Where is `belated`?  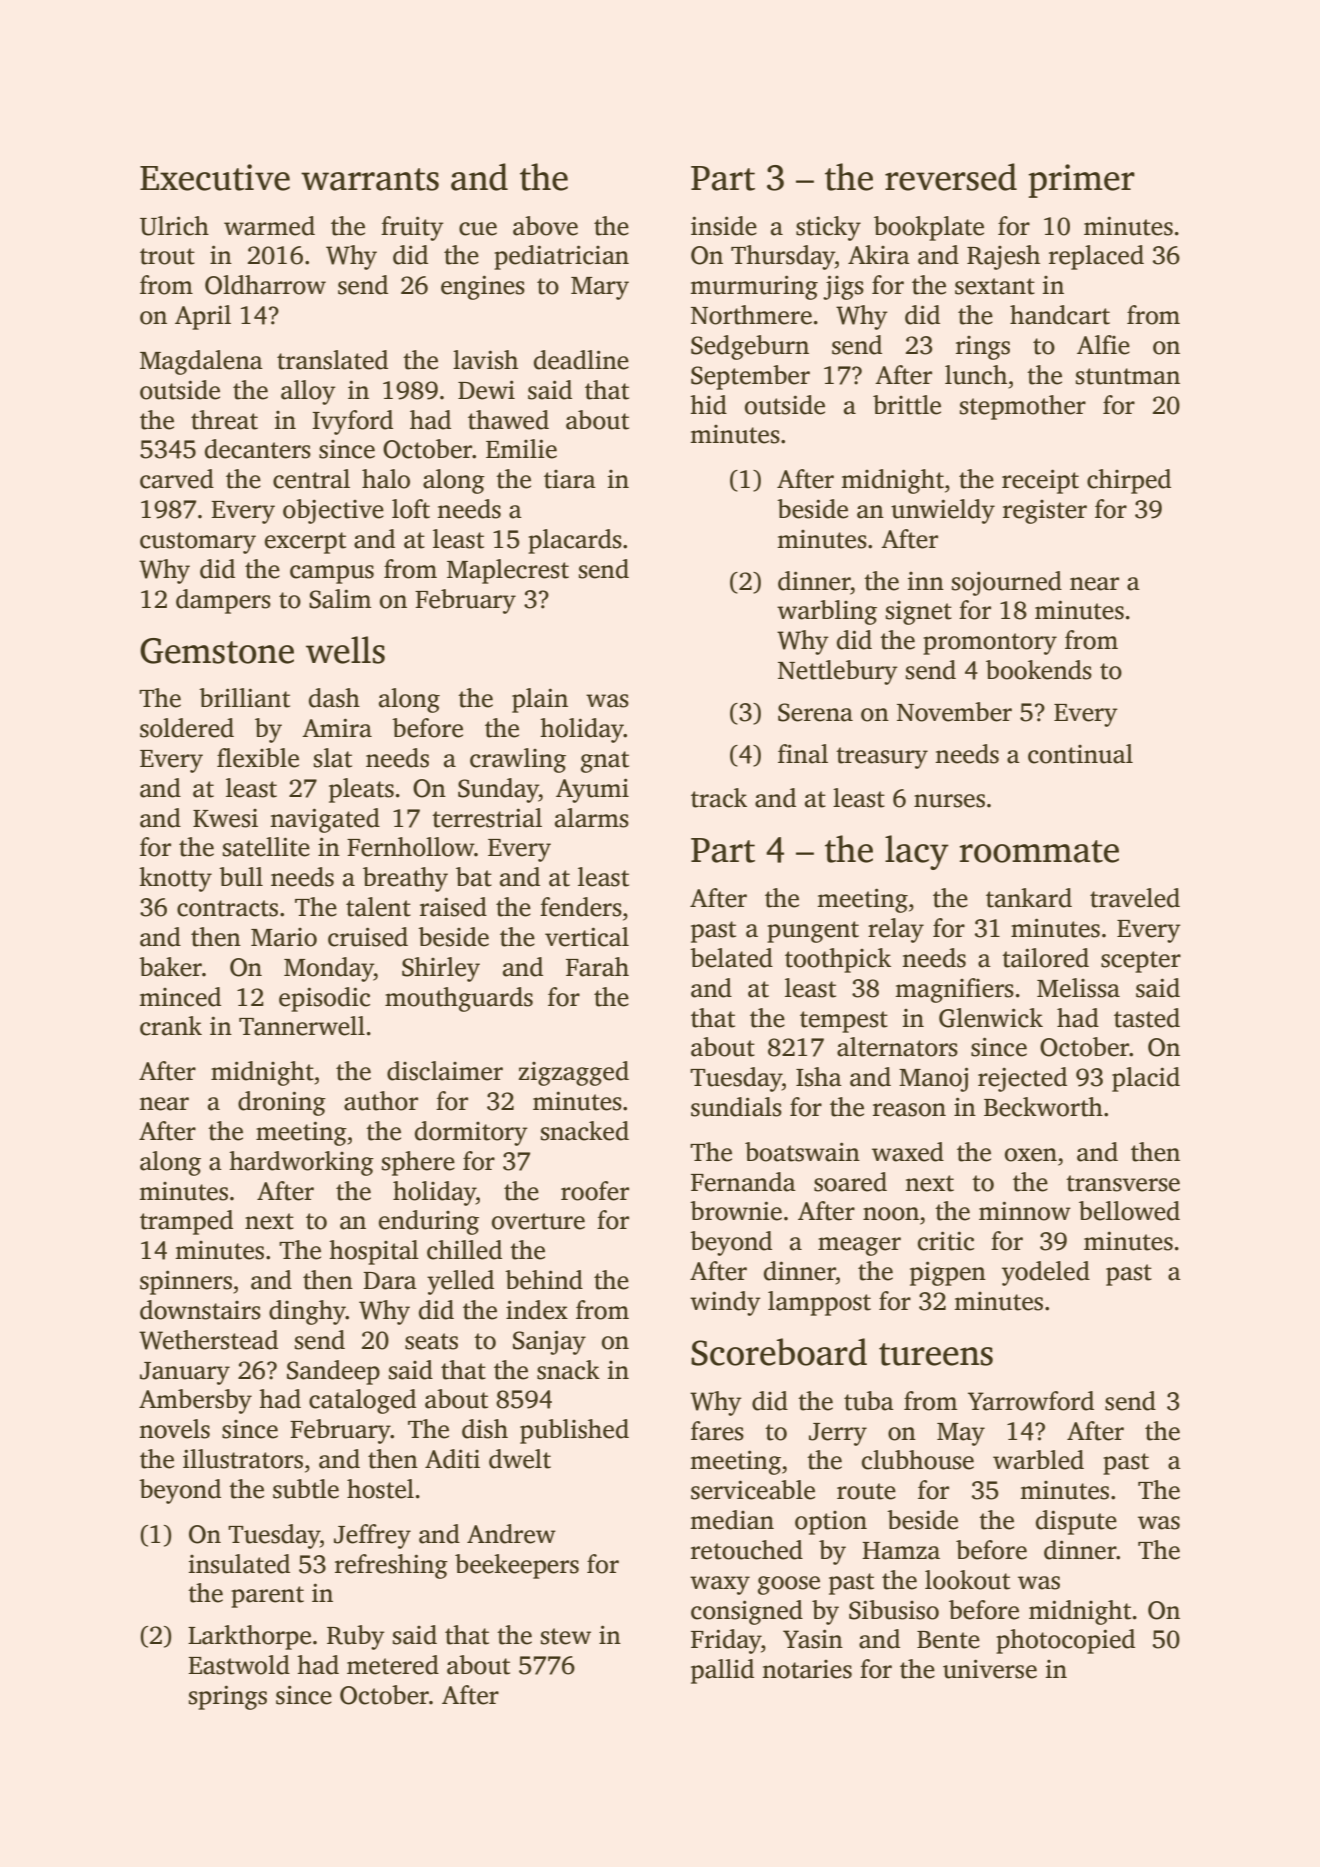 belated is located at coordinates (731, 958).
